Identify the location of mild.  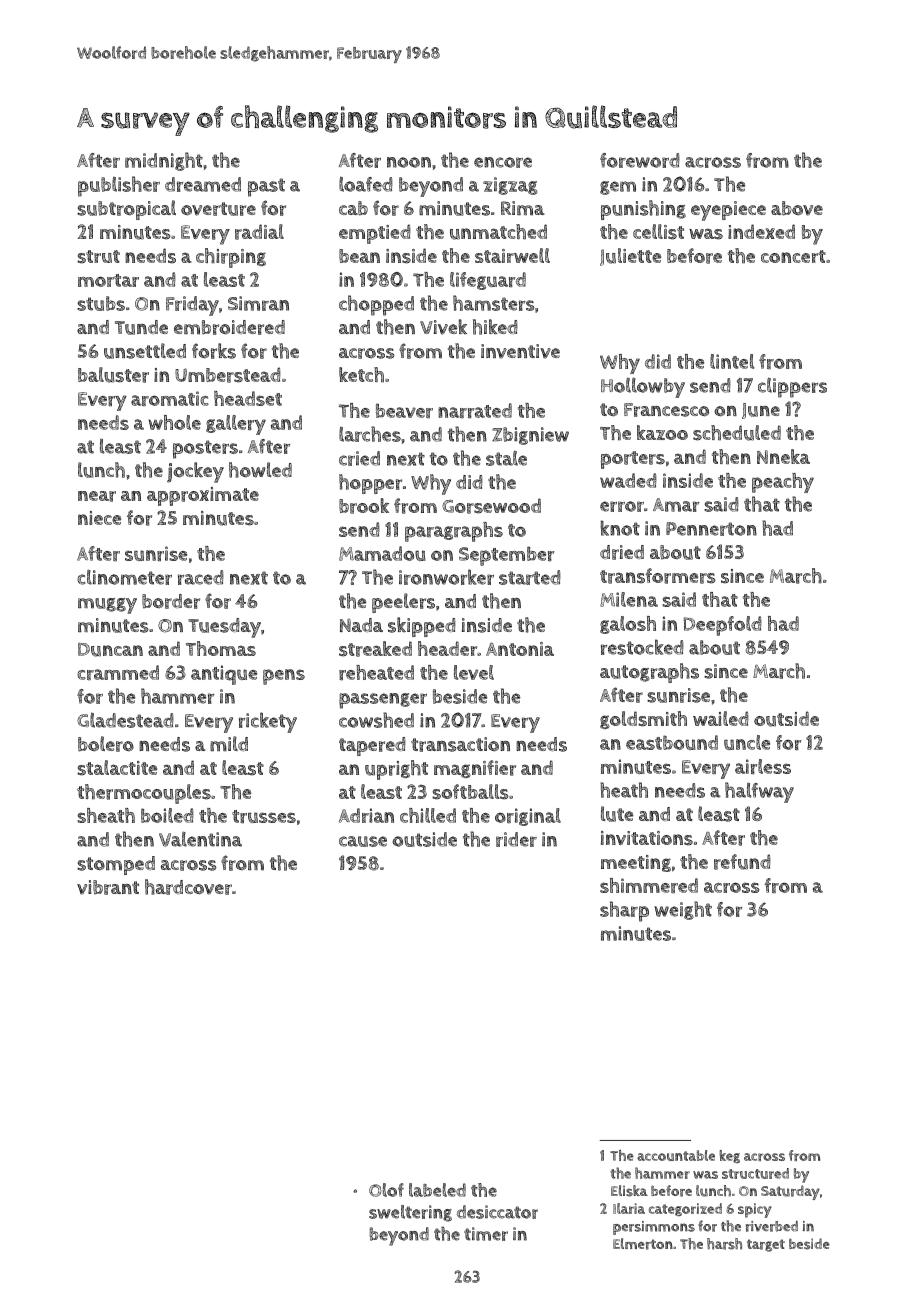
(229, 744).
